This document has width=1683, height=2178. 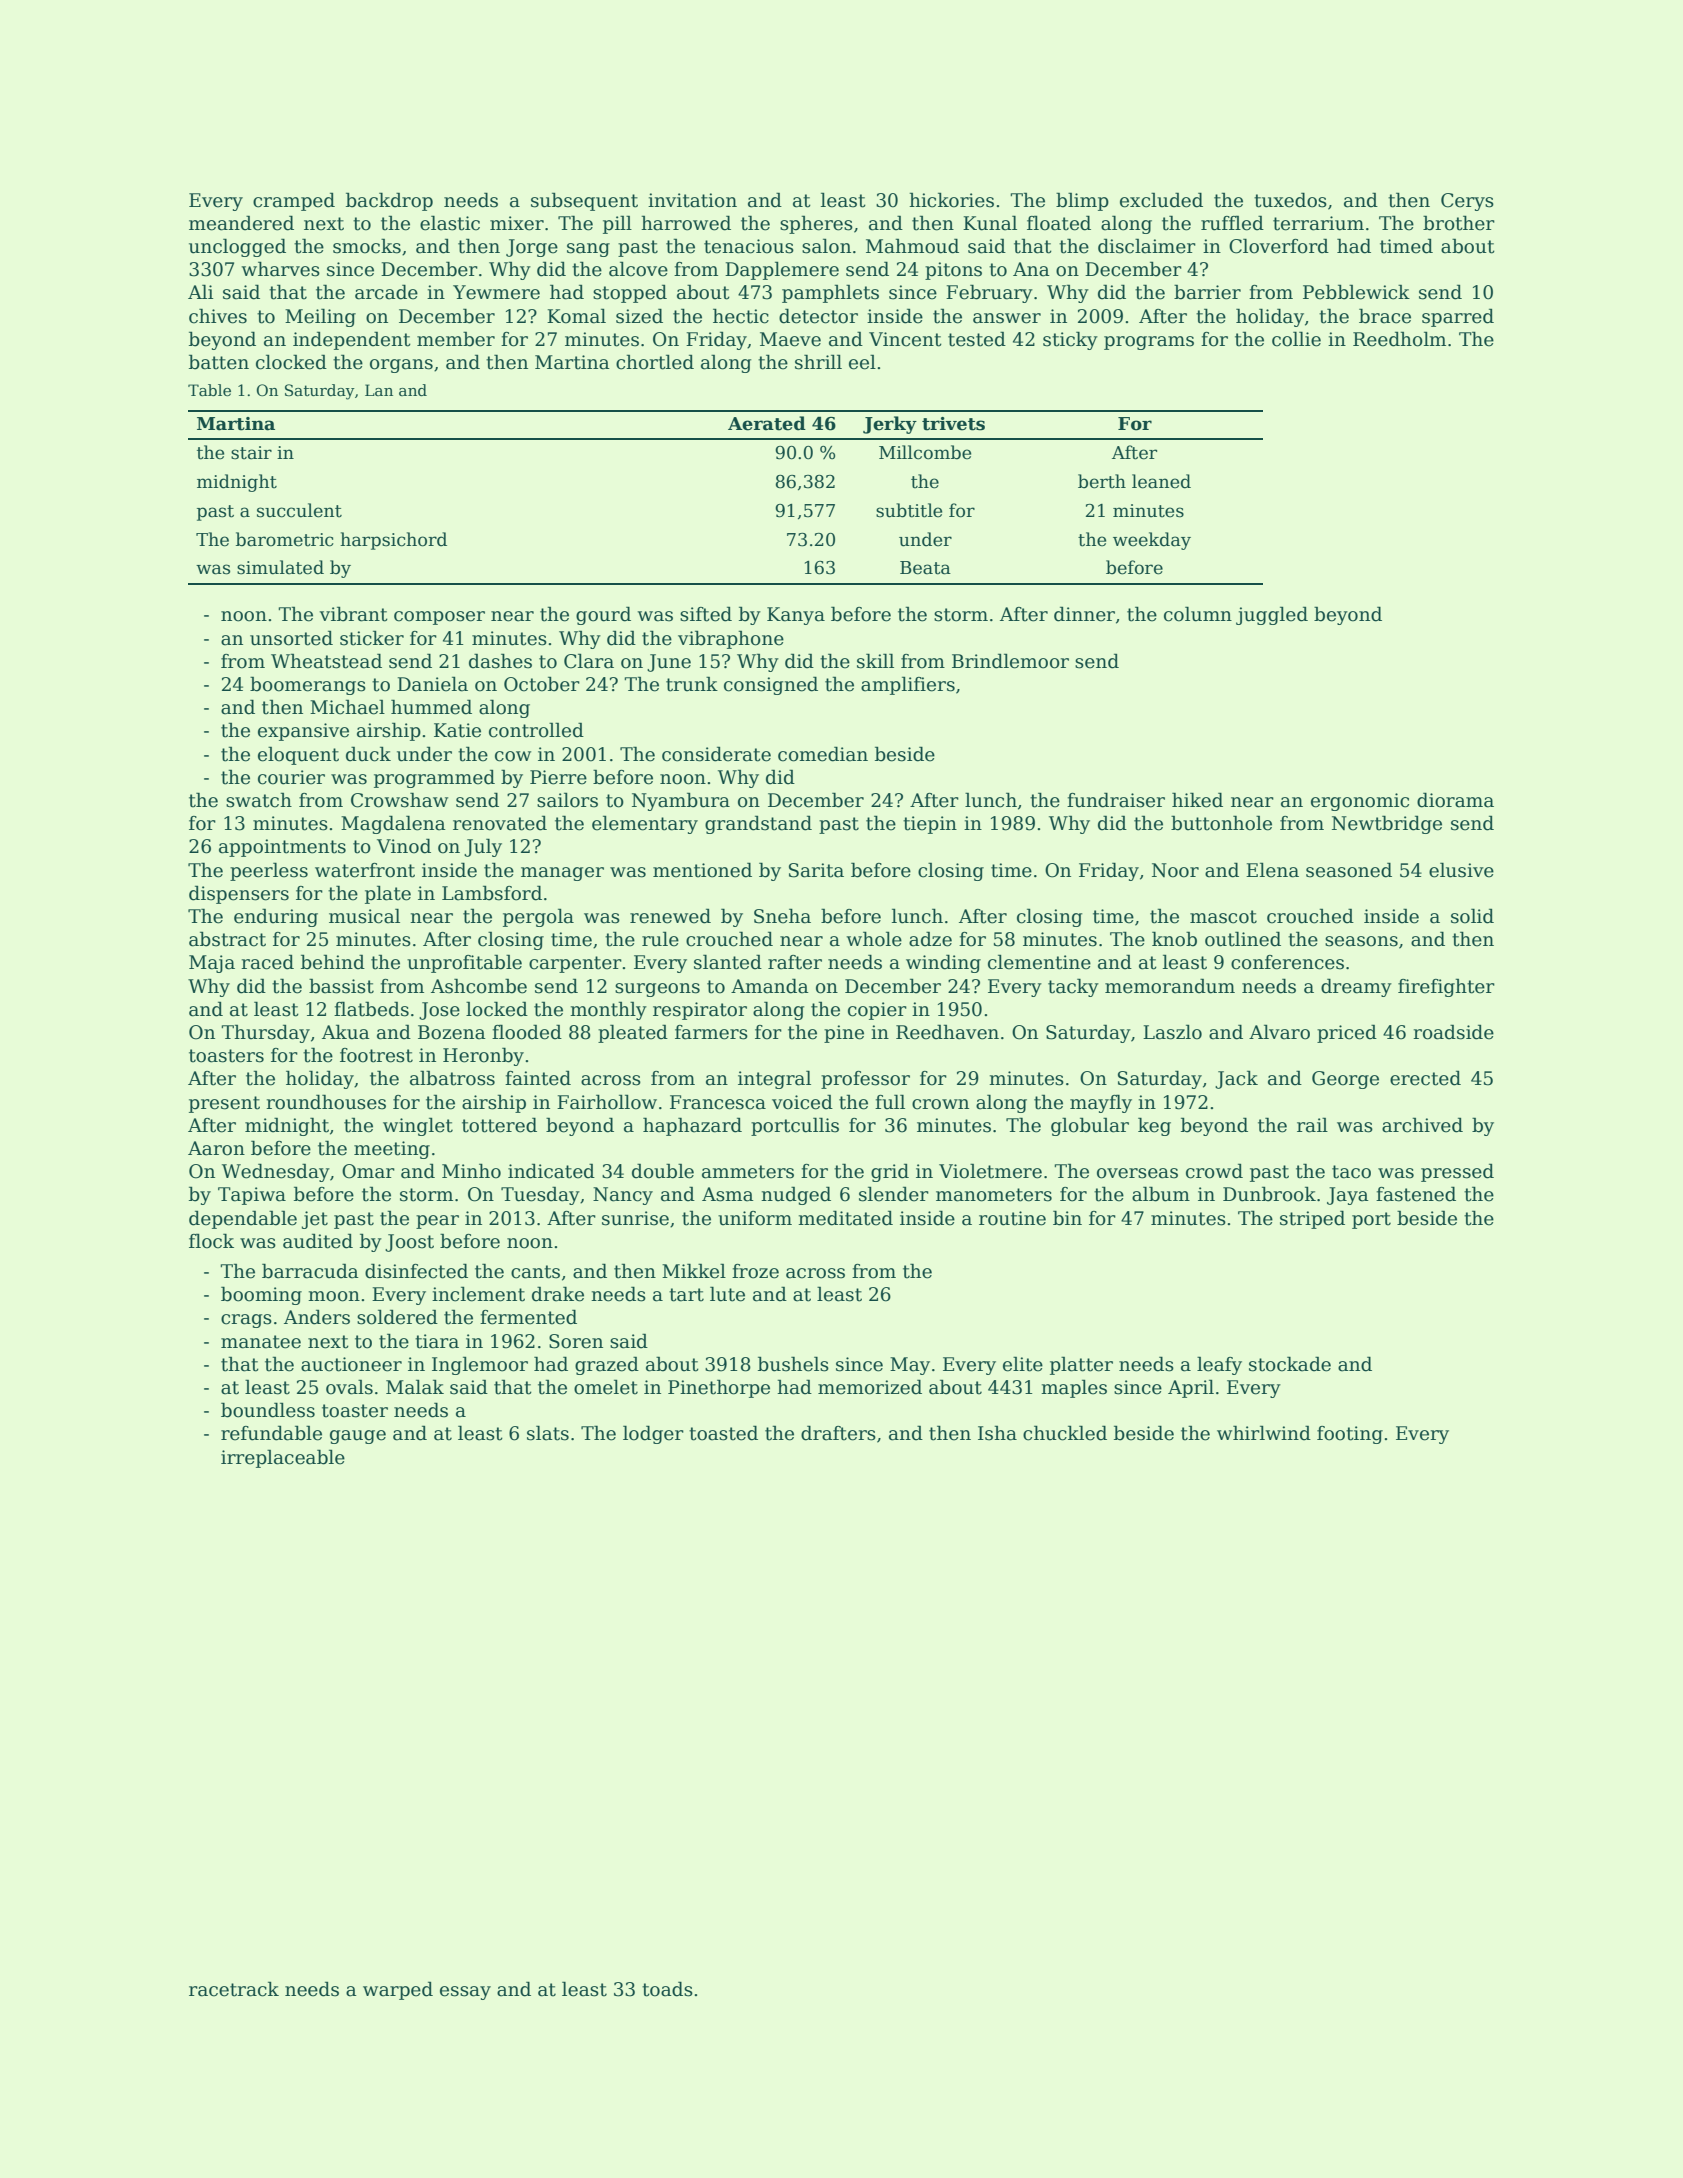 I want to click on unsorted, so click(x=291, y=638).
